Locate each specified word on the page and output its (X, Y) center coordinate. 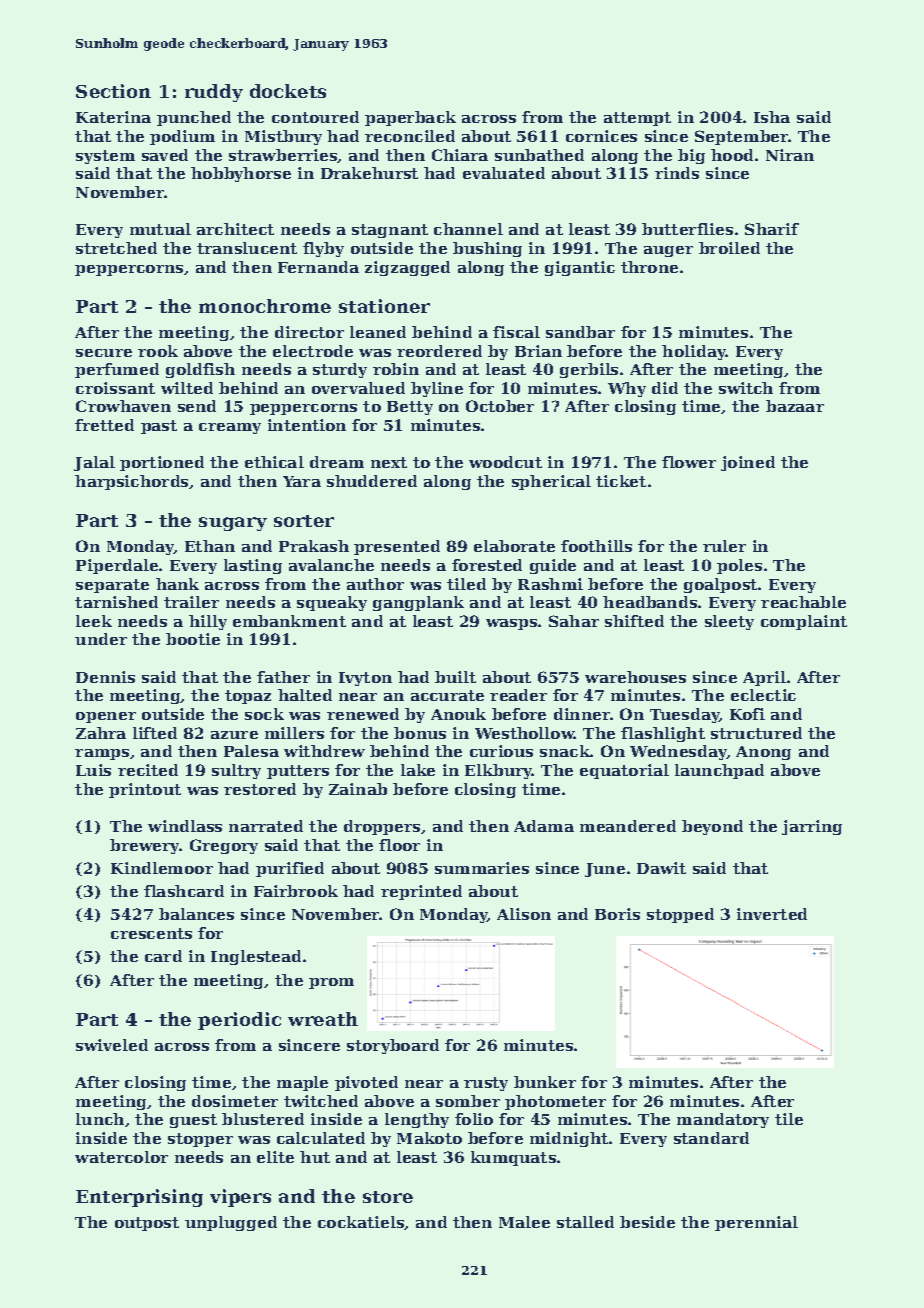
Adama (544, 826)
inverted (772, 914)
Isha (772, 117)
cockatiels (361, 1223)
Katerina (113, 117)
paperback (410, 118)
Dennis (105, 677)
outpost (147, 1224)
